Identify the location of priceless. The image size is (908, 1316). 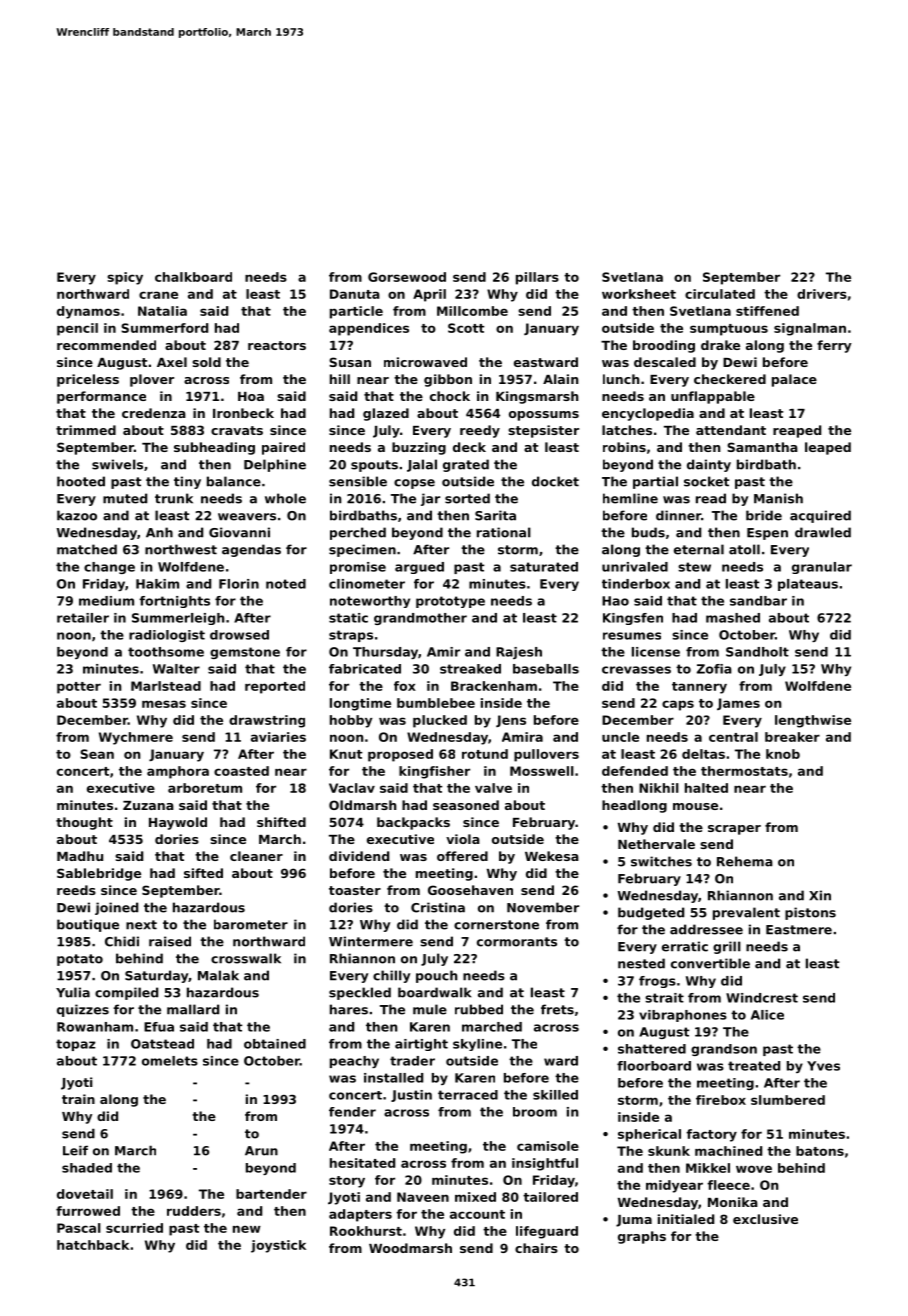
(88, 380).
